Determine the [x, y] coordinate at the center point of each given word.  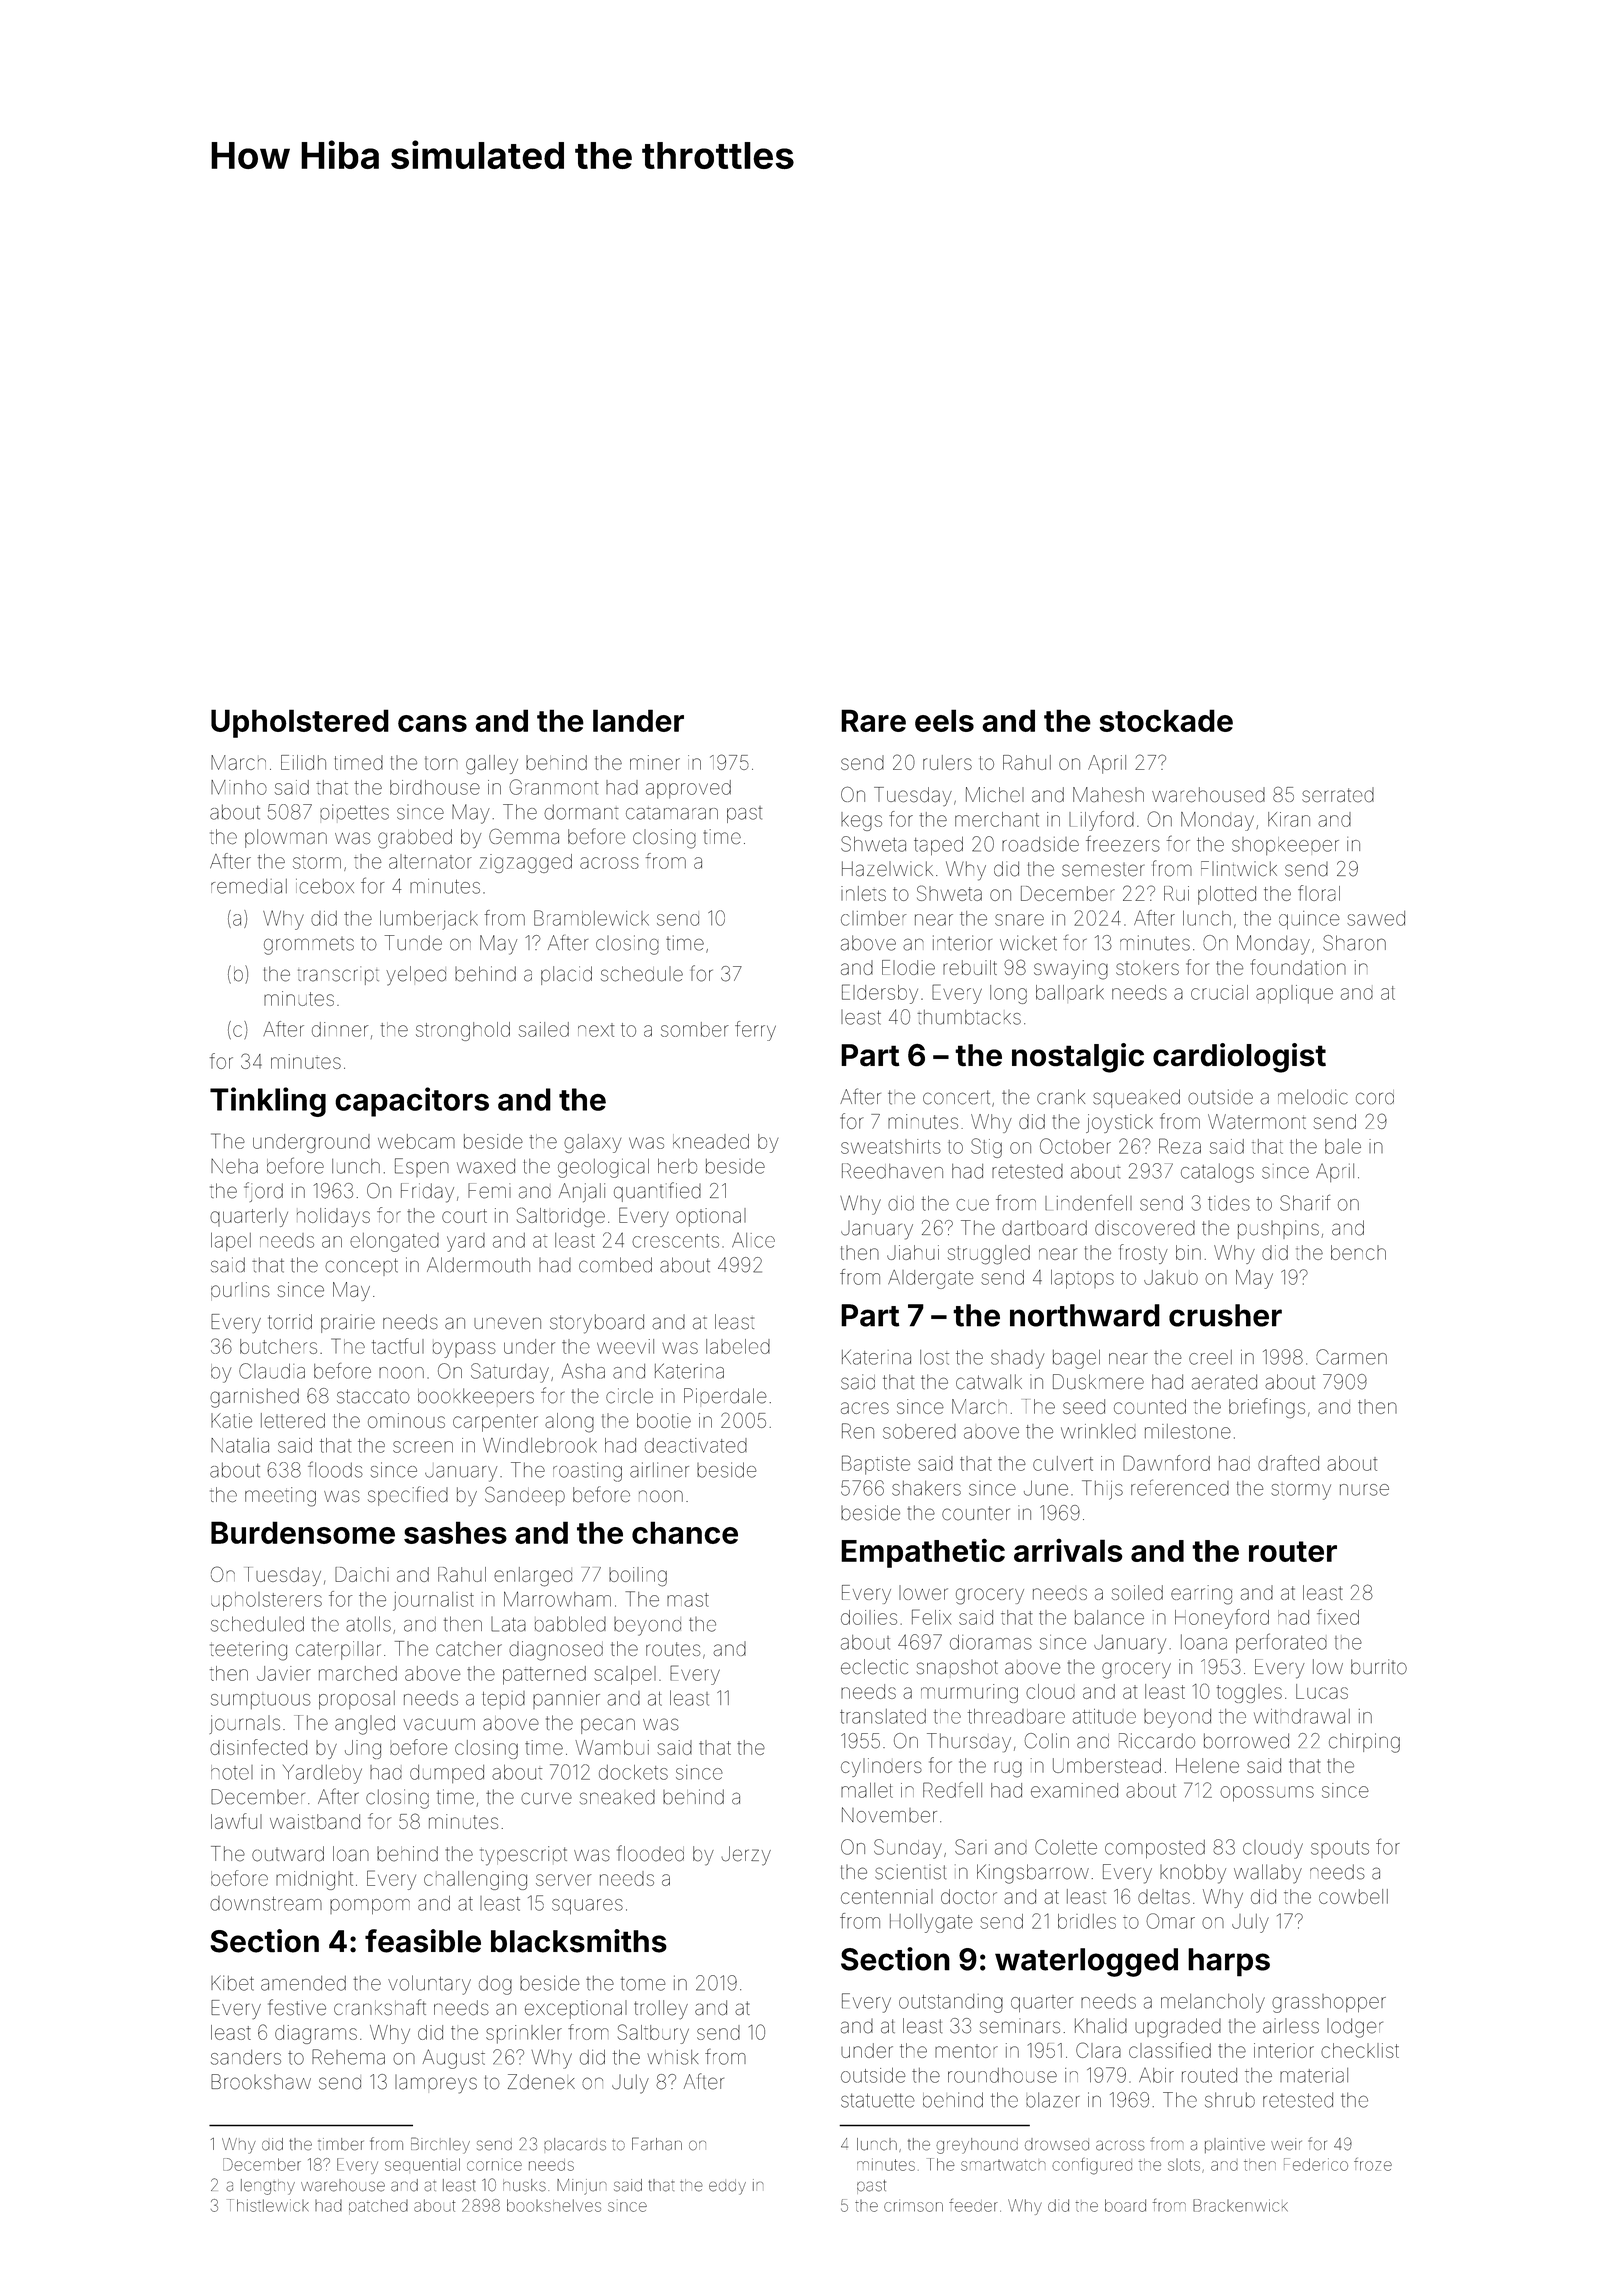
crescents [675, 1241]
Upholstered [300, 723]
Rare [873, 720]
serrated [1338, 795]
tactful [398, 1346]
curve [546, 1798]
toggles [1249, 1693]
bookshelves [554, 2205]
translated [883, 1716]
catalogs [1217, 1173]
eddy [727, 2187]
